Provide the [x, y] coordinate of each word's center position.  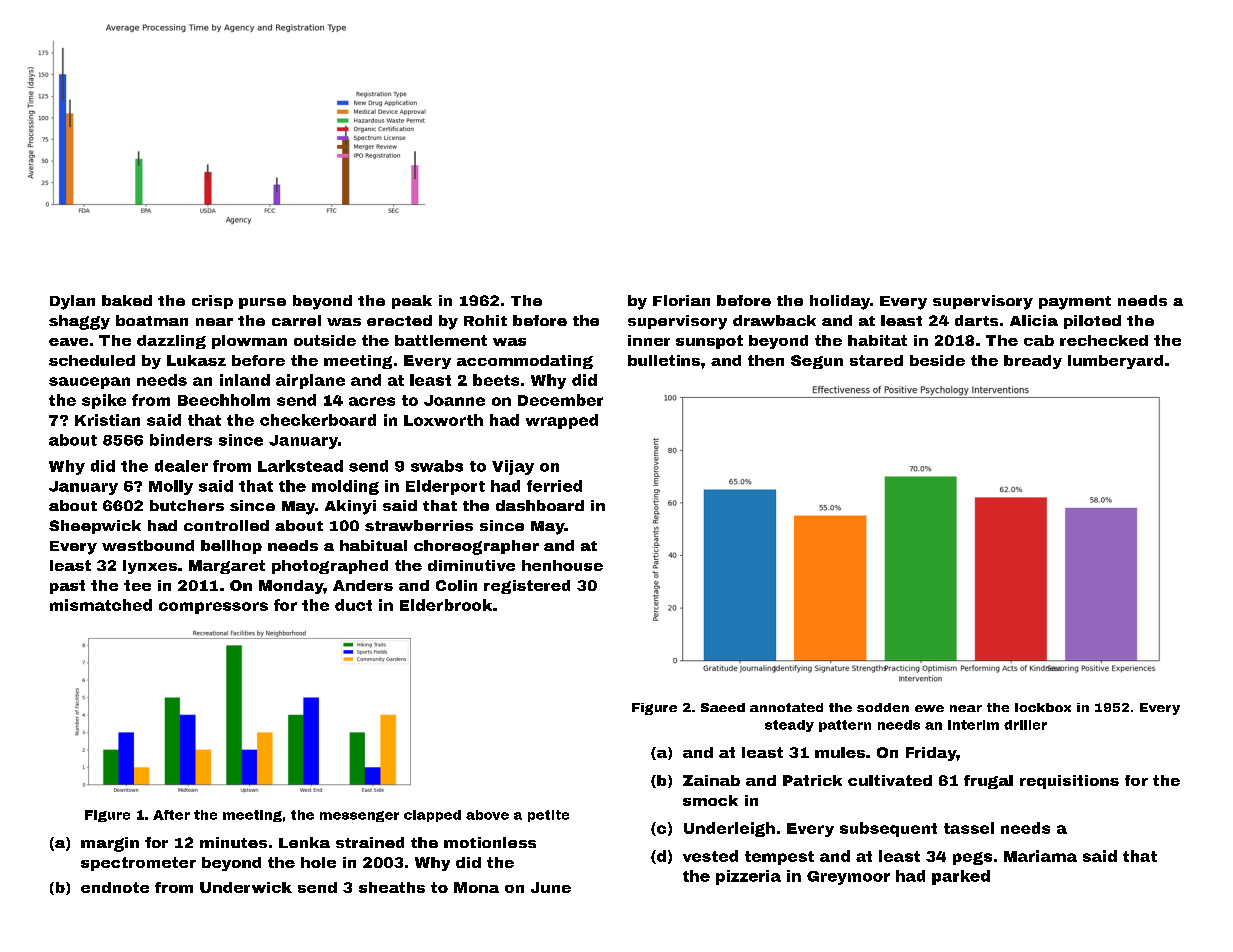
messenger [359, 816]
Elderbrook [446, 605]
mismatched [101, 605]
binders [181, 440]
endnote [115, 887]
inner [649, 340]
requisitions [1069, 782]
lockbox [1043, 707]
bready [1033, 362]
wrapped [562, 421]
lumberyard [1115, 362]
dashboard [540, 505]
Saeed [723, 707]
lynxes [150, 567]
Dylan [72, 302]
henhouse [562, 565]
